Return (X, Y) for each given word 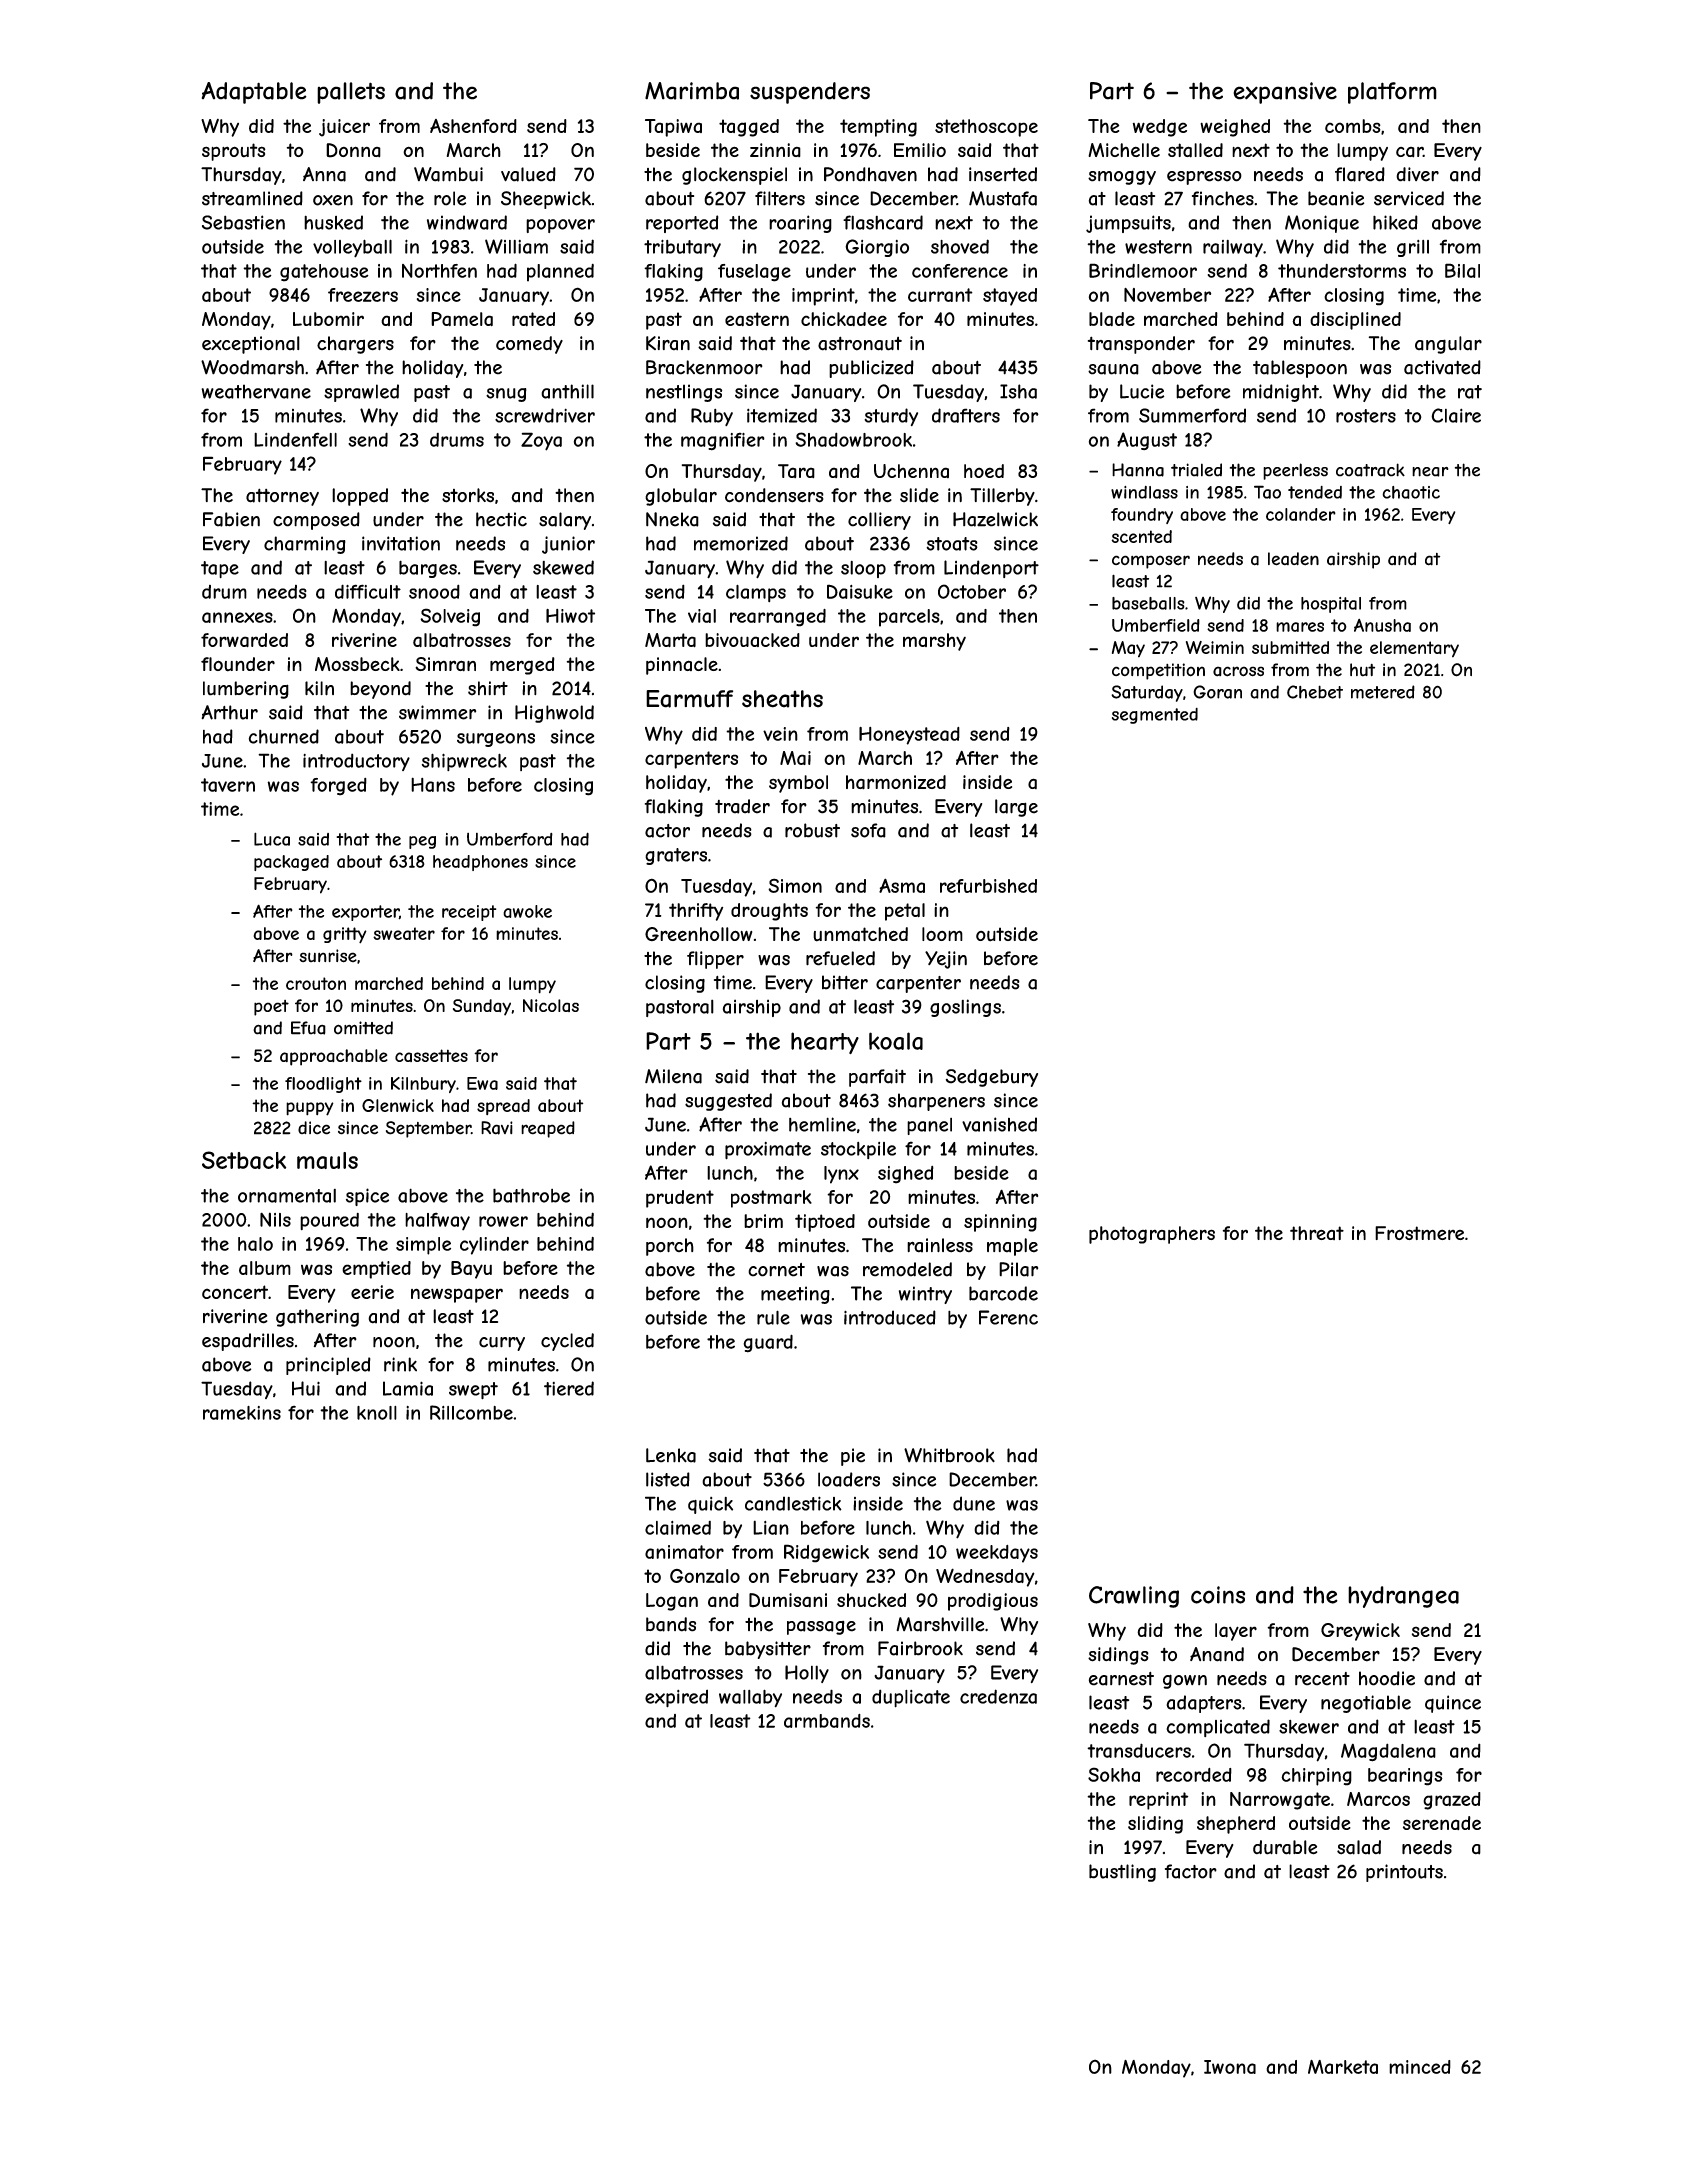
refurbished (988, 886)
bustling (1122, 1873)
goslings (965, 1008)
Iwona (1230, 2067)
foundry (1142, 516)
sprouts (234, 152)
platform (1392, 93)
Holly (807, 1674)
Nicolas (551, 1005)
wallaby (750, 1698)
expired (676, 1698)
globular (681, 497)
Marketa (1343, 2067)
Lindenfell (295, 439)
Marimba (692, 91)
